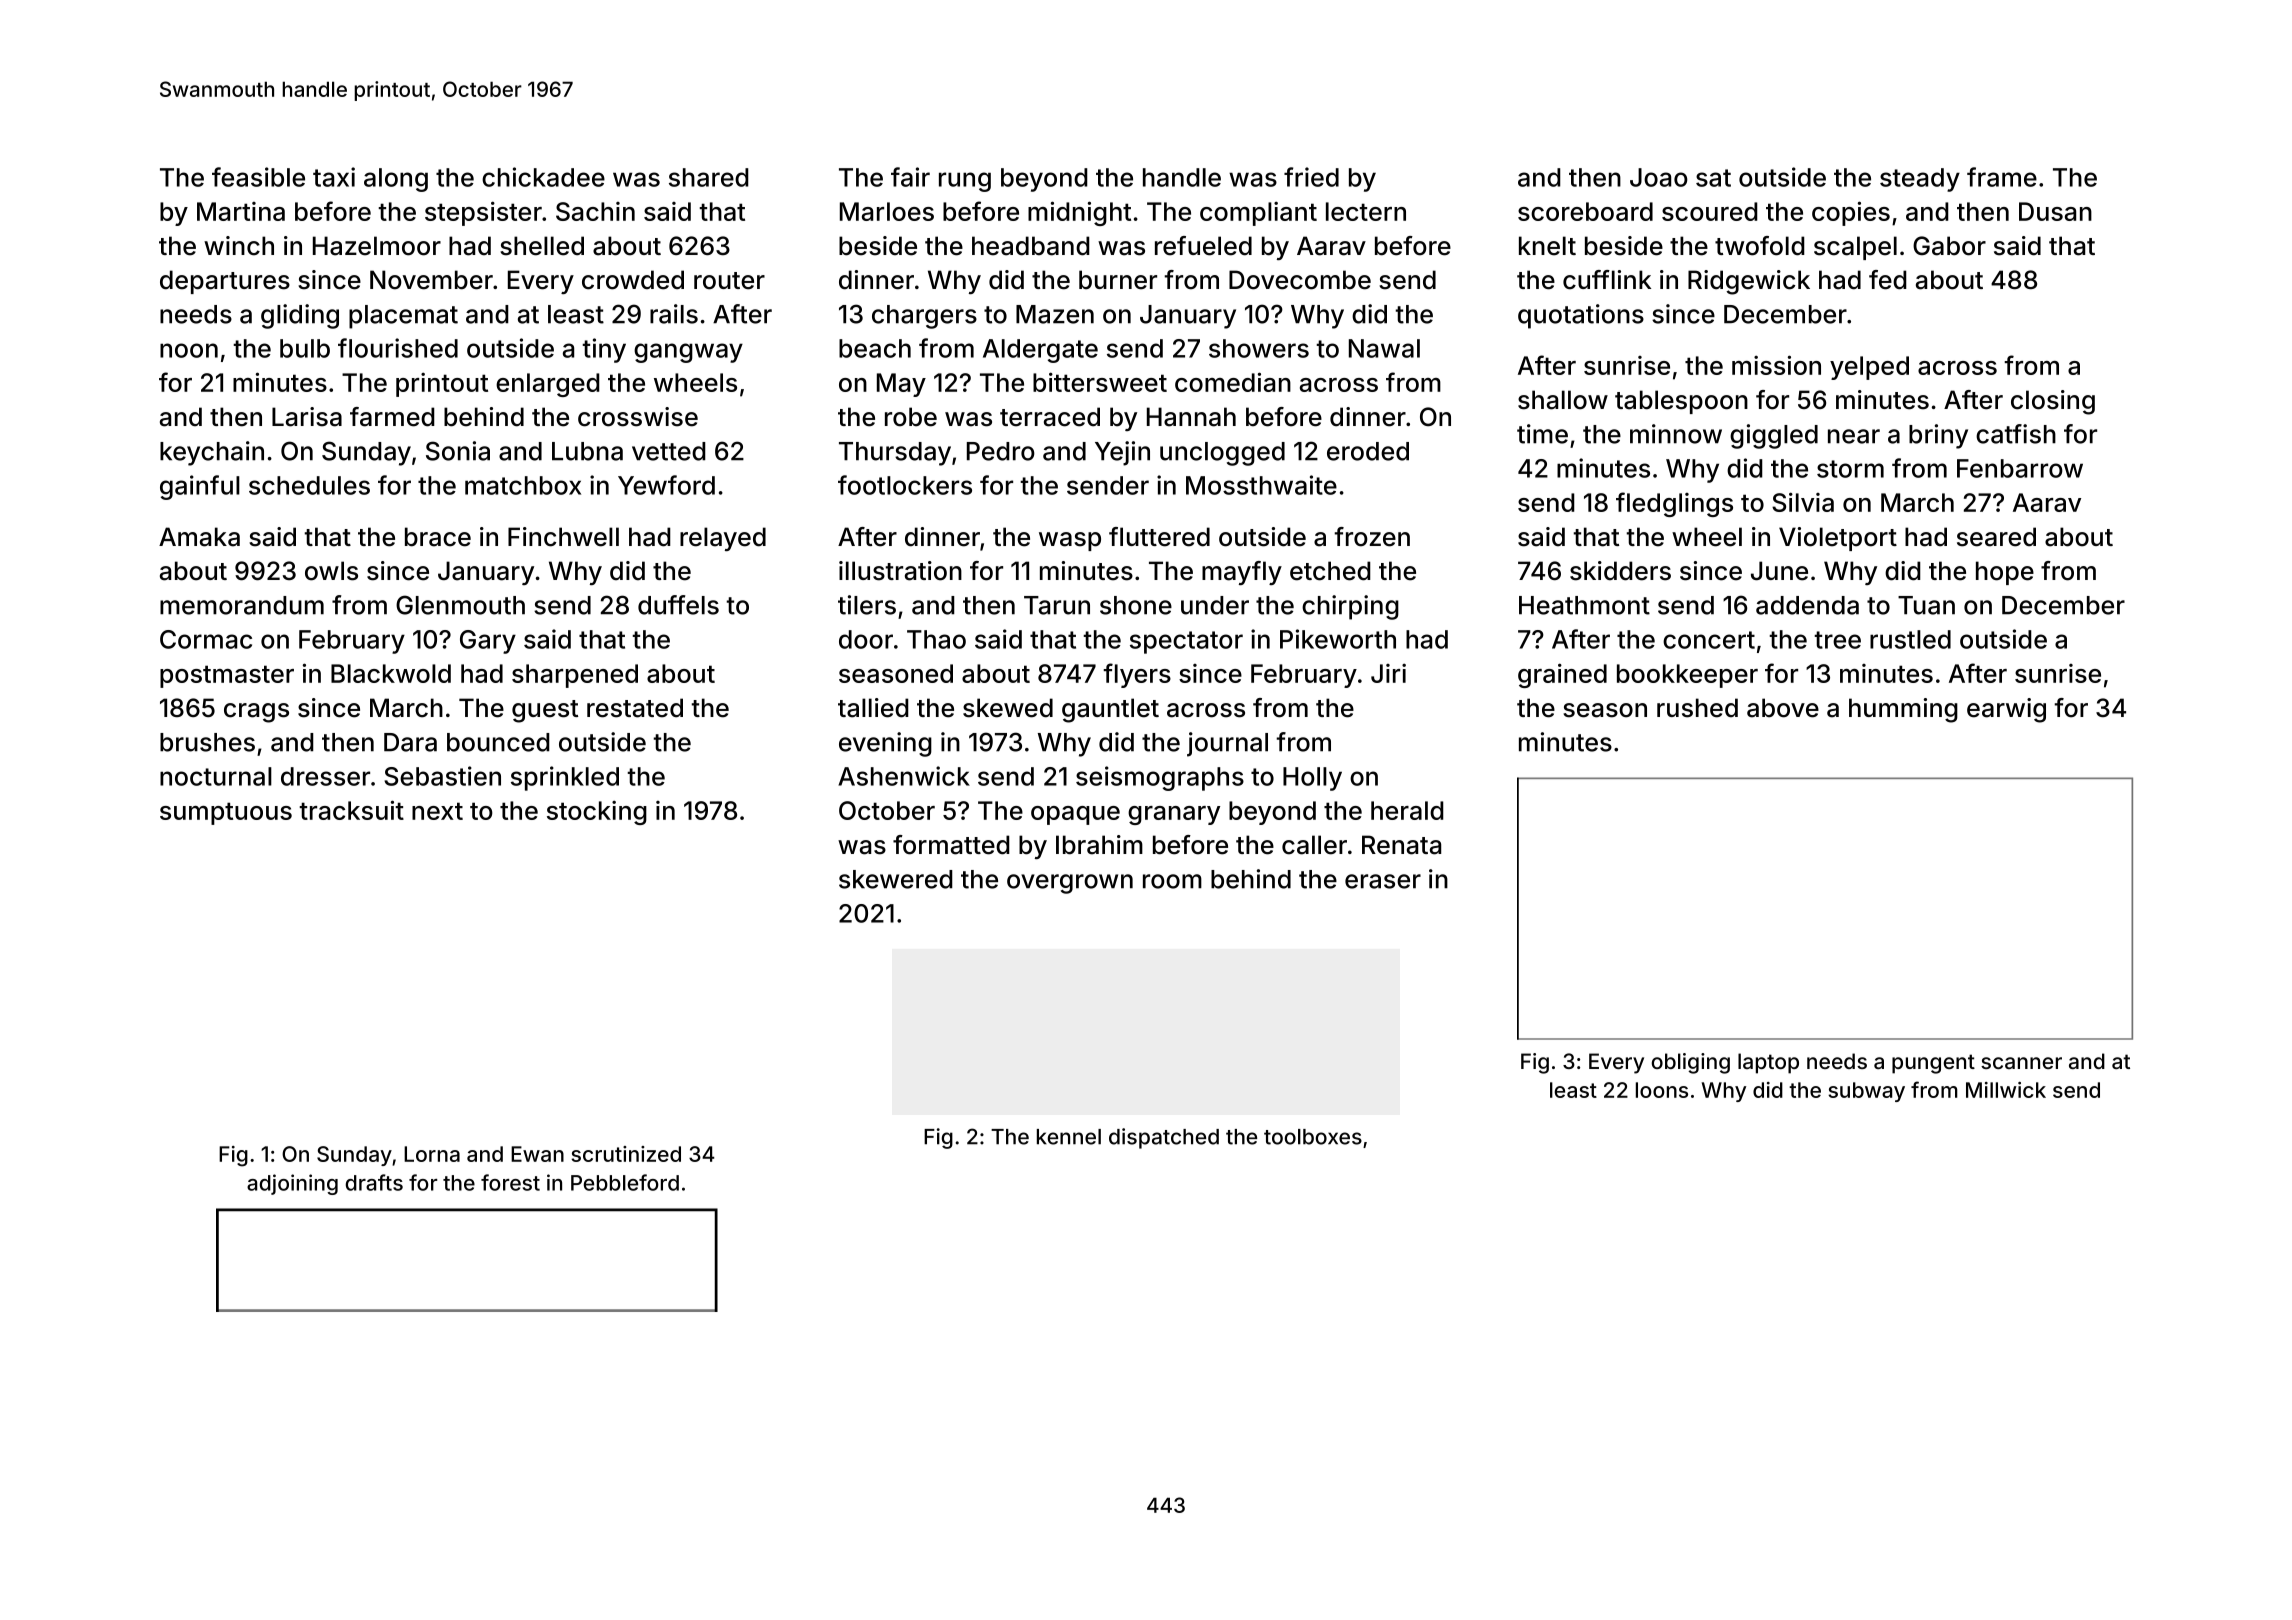 This page has width=2292, height=1620. What do you see at coordinates (1659, 177) in the page?
I see `Joao` at bounding box center [1659, 177].
